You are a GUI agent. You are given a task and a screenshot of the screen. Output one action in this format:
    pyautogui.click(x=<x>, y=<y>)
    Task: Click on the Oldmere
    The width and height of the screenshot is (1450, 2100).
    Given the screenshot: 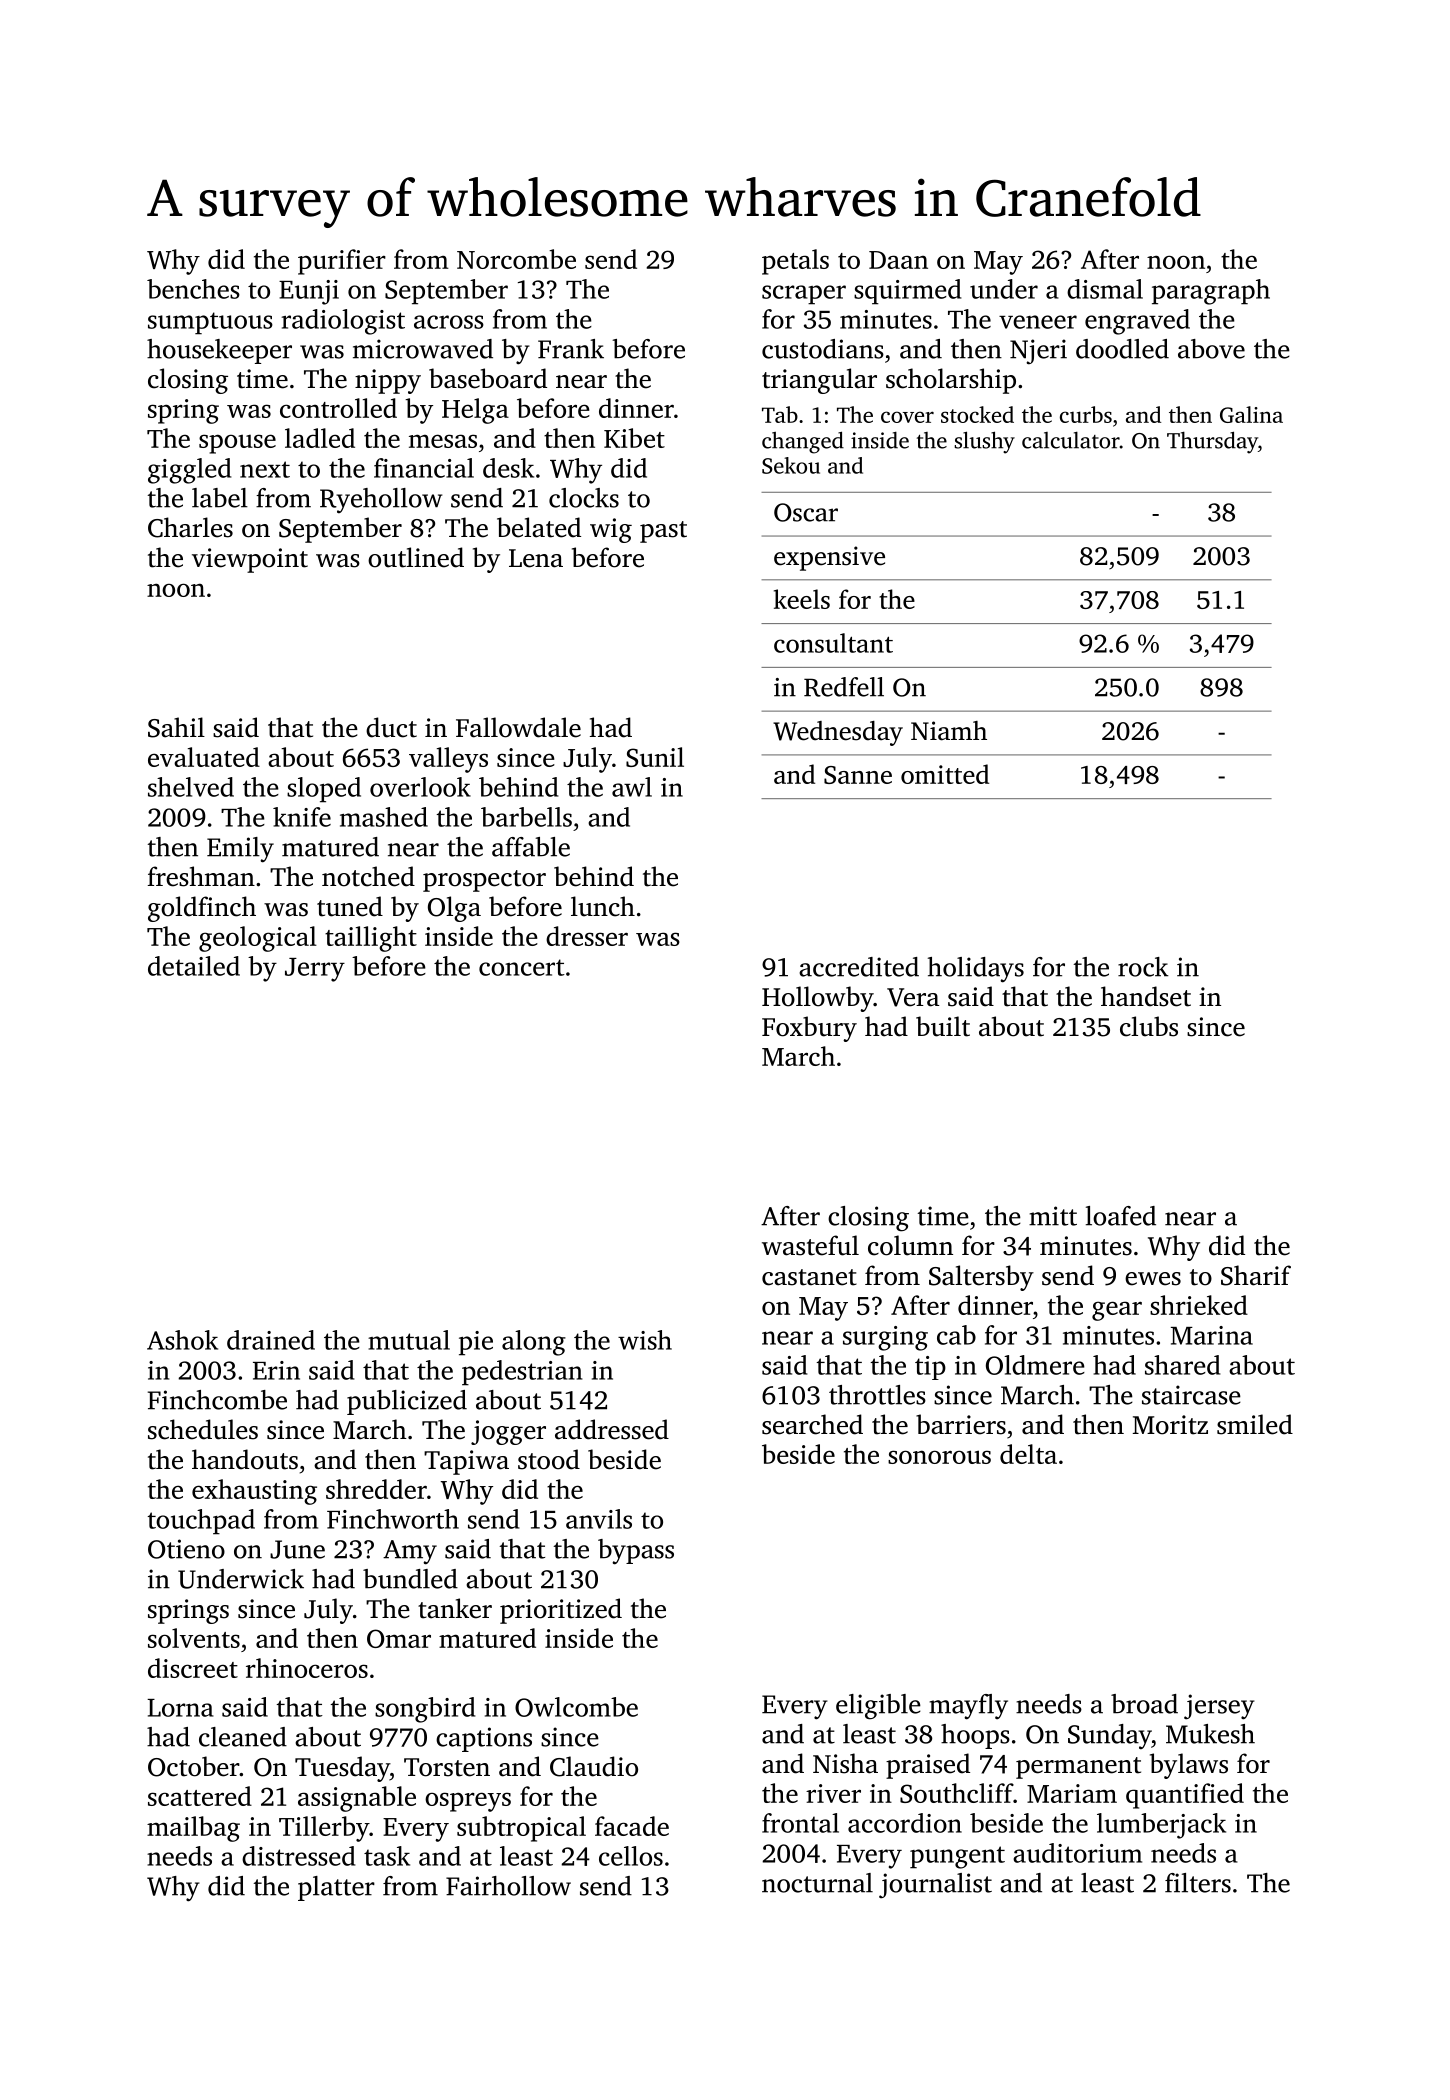 What is the action you would take?
    pyautogui.click(x=1035, y=1365)
